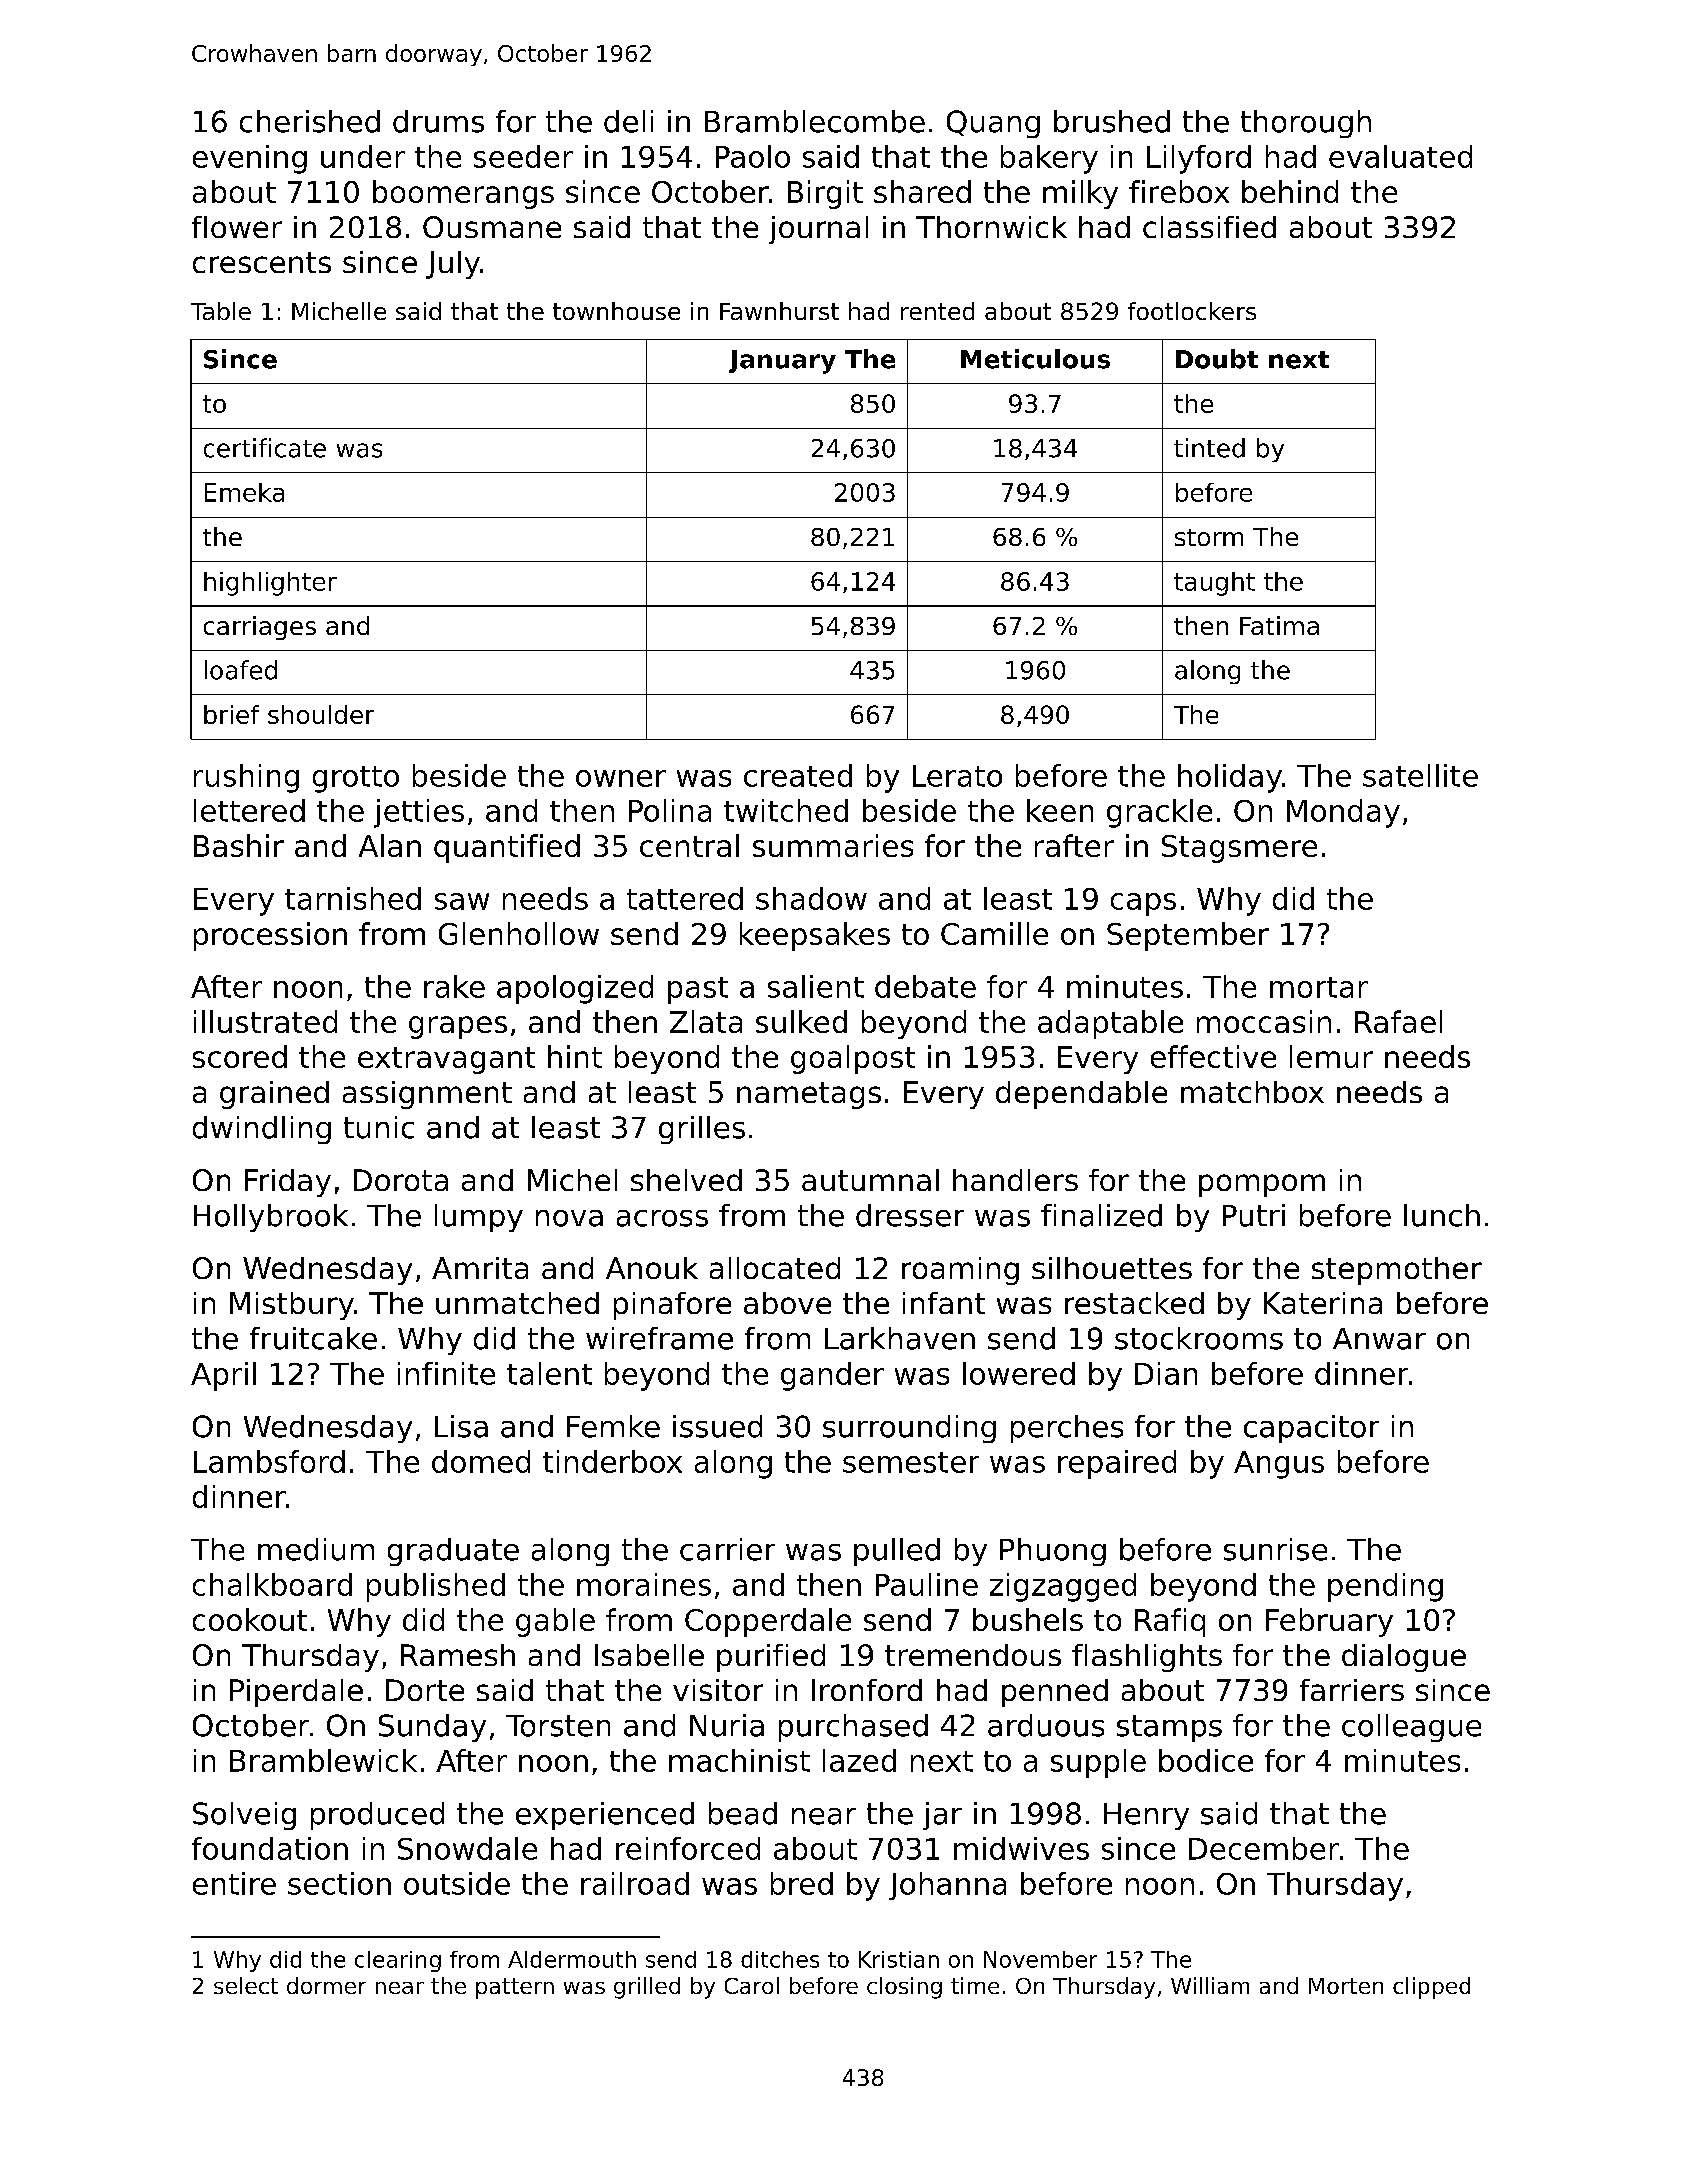 The image size is (1683, 2178). What do you see at coordinates (909, 1429) in the screenshot?
I see `surrounding` at bounding box center [909, 1429].
